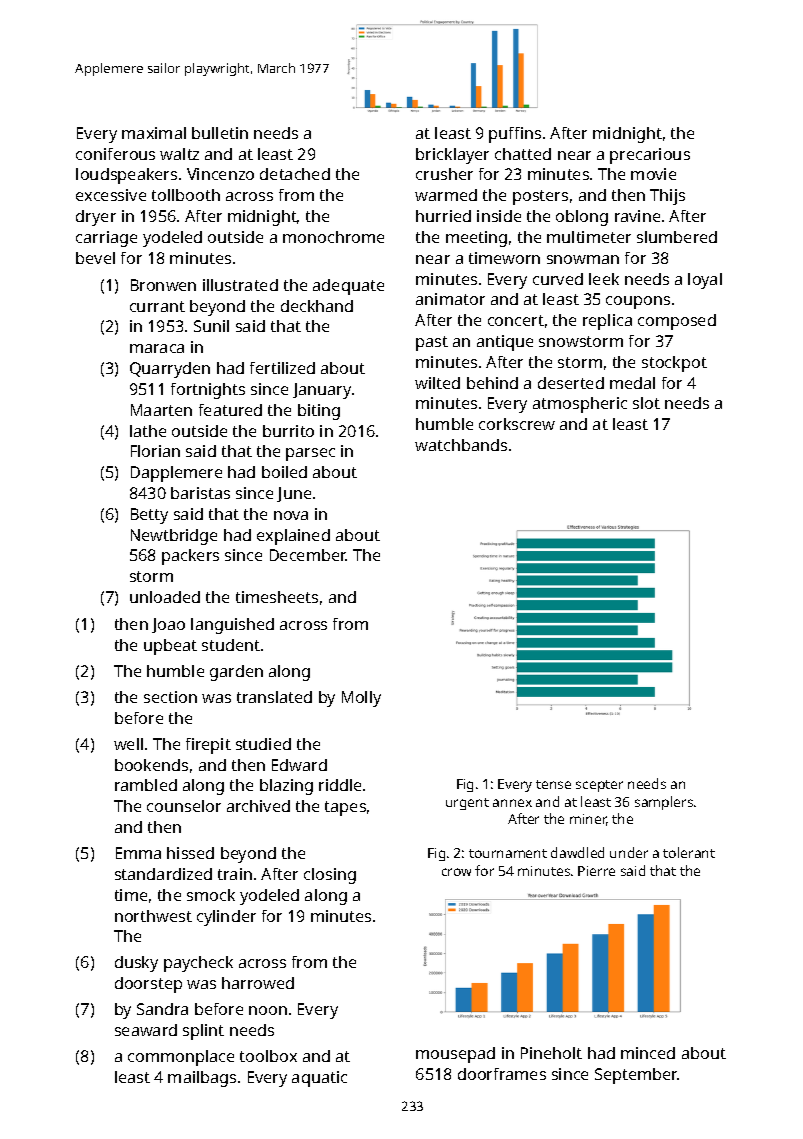 This document has width=803, height=1139. What do you see at coordinates (667, 197) in the document?
I see `Thijs` at bounding box center [667, 197].
